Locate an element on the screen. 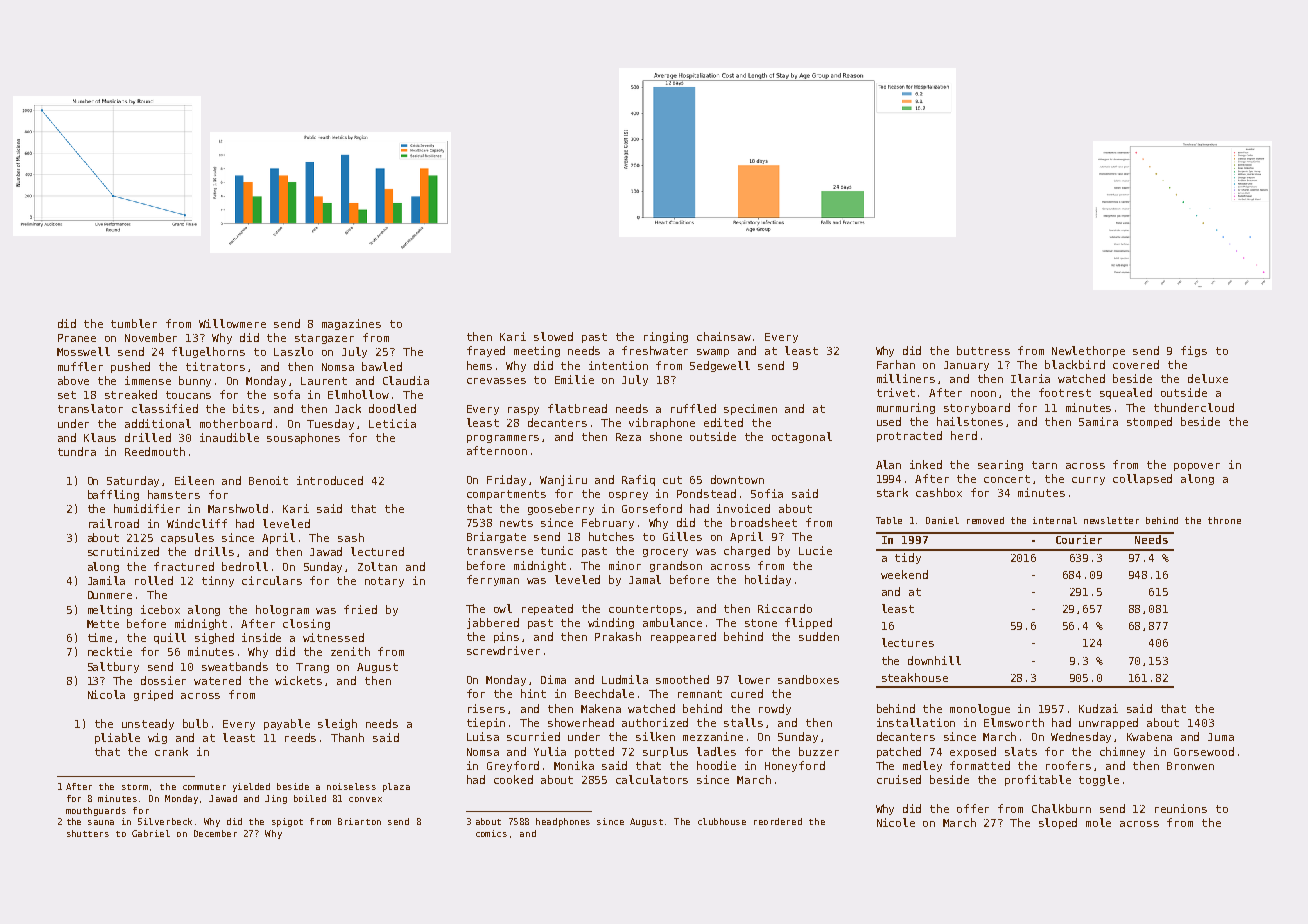 This screenshot has width=1308, height=924. Newlethorpe is located at coordinates (1088, 351).
